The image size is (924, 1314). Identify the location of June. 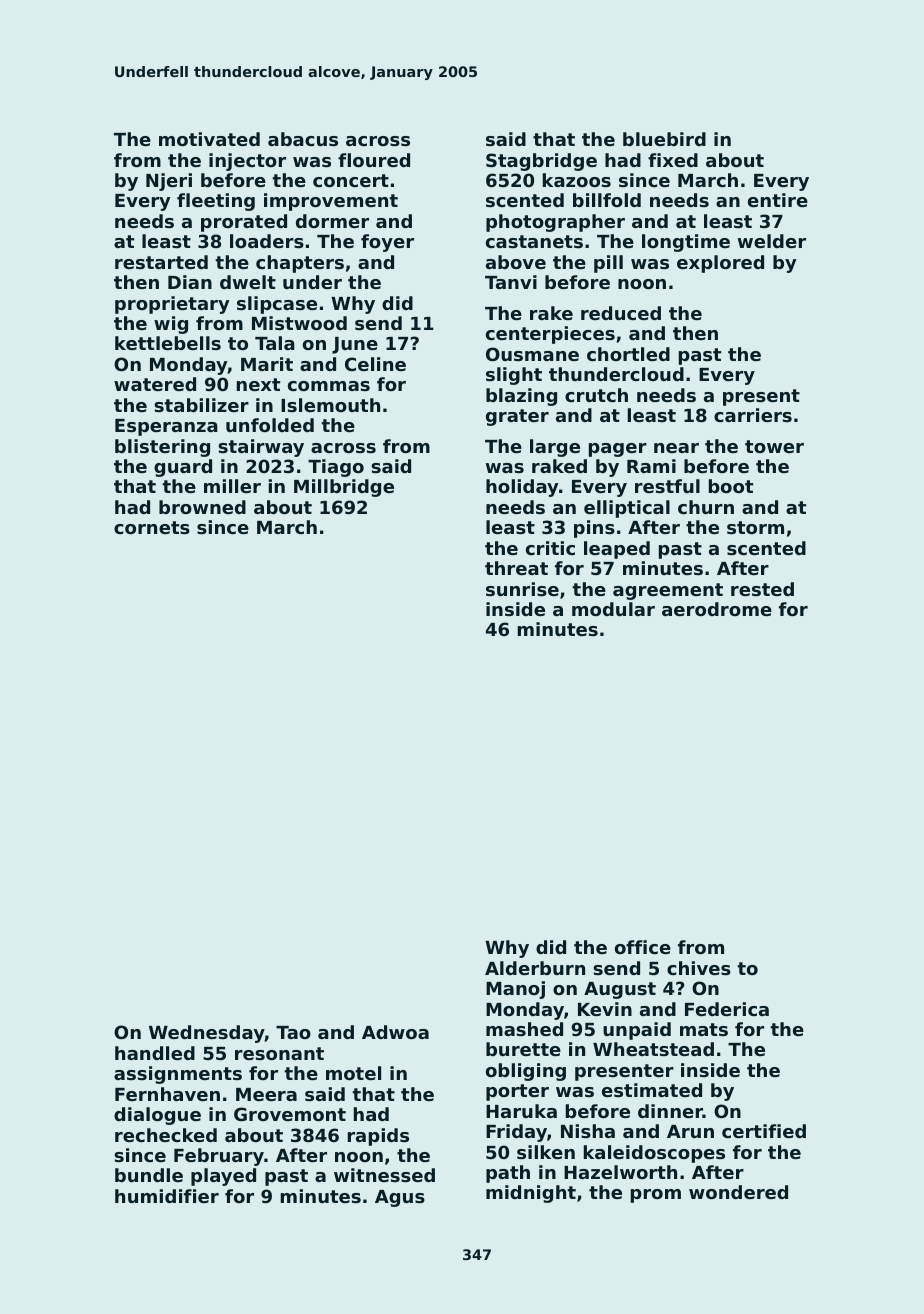
(355, 345).
